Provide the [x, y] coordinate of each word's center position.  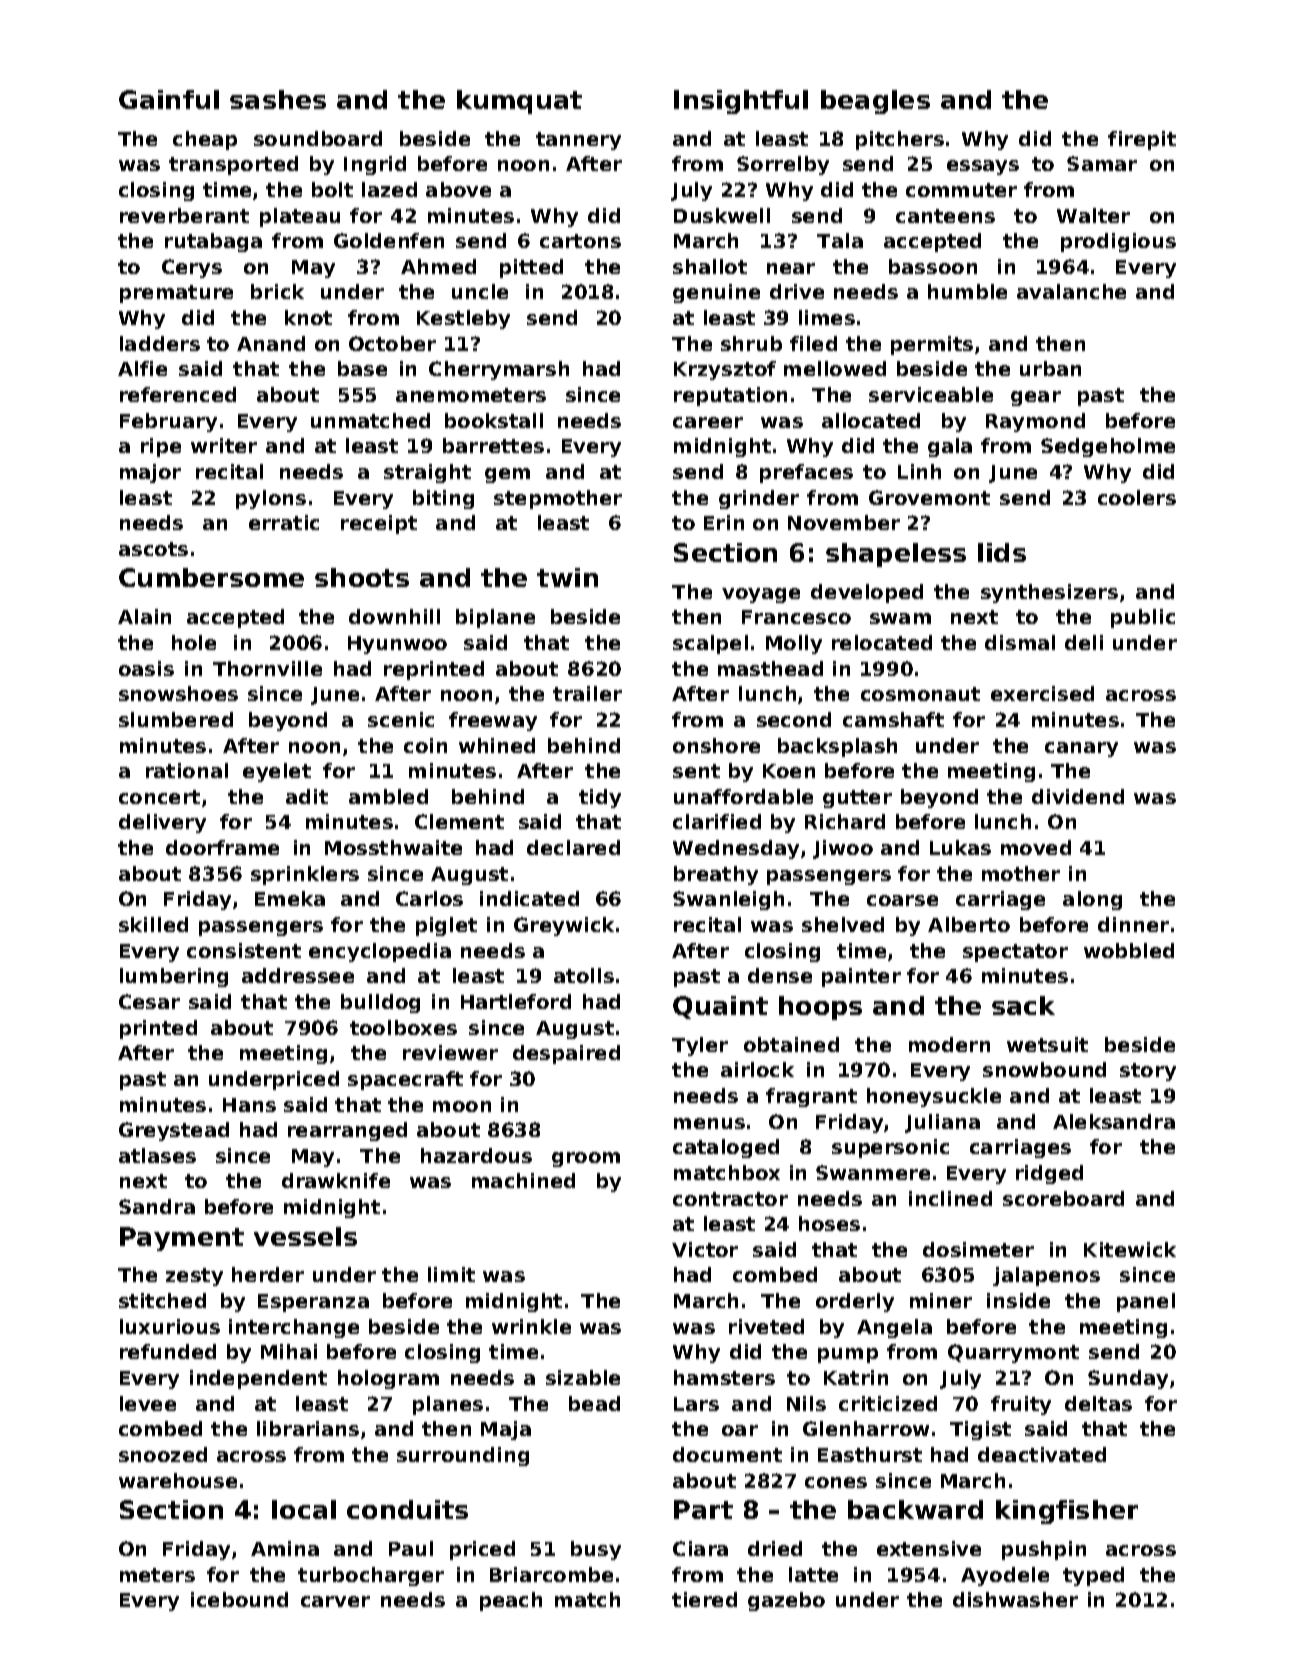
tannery [578, 141]
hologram [388, 1379]
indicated [529, 898]
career [708, 422]
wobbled [1129, 950]
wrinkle [531, 1326]
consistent [244, 950]
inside [1018, 1300]
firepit [1142, 140]
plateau [300, 217]
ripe [161, 447]
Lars [696, 1404]
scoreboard [1063, 1198]
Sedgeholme [1108, 447]
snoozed [163, 1454]
